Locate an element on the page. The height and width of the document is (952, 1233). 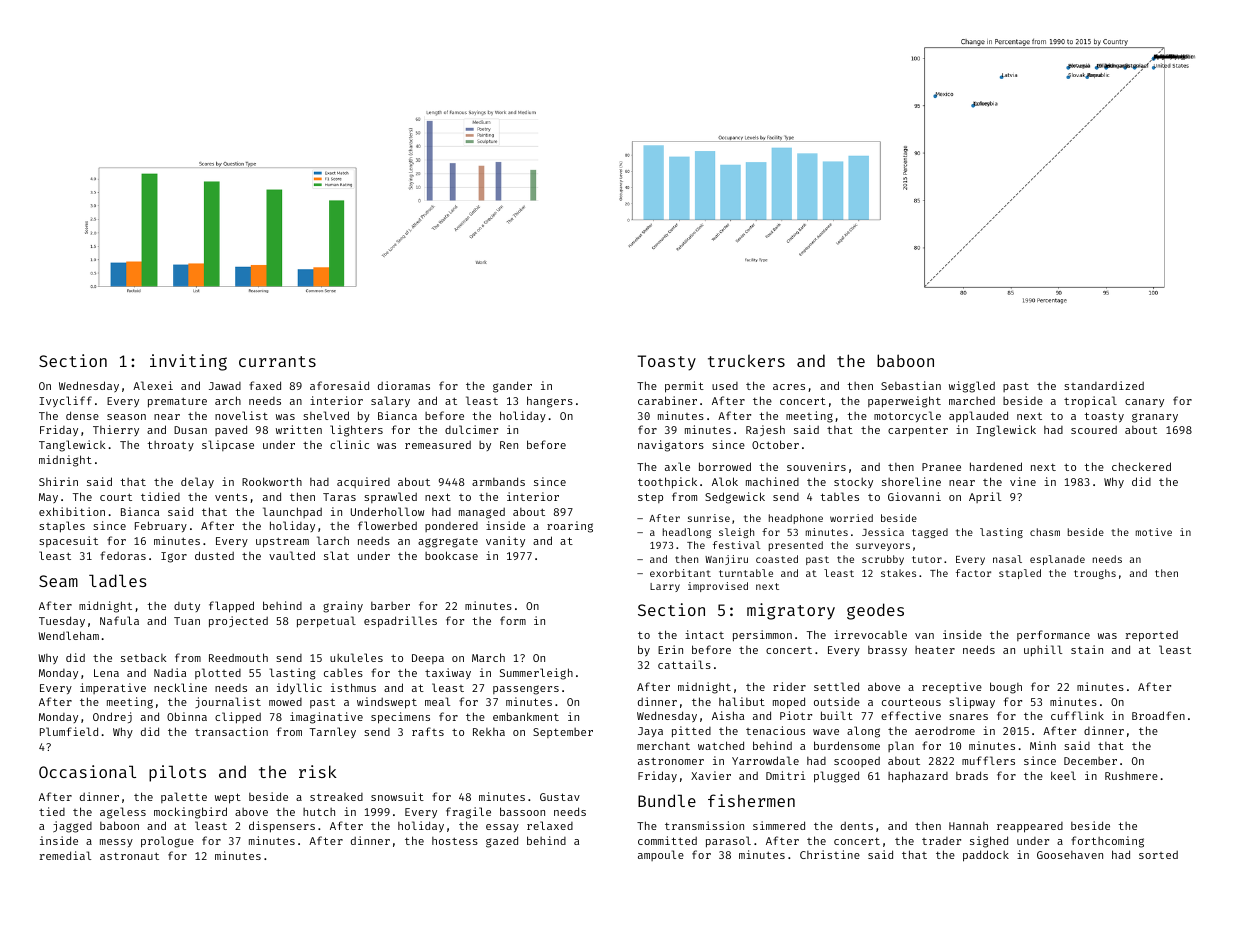
hutch is located at coordinates (319, 812).
